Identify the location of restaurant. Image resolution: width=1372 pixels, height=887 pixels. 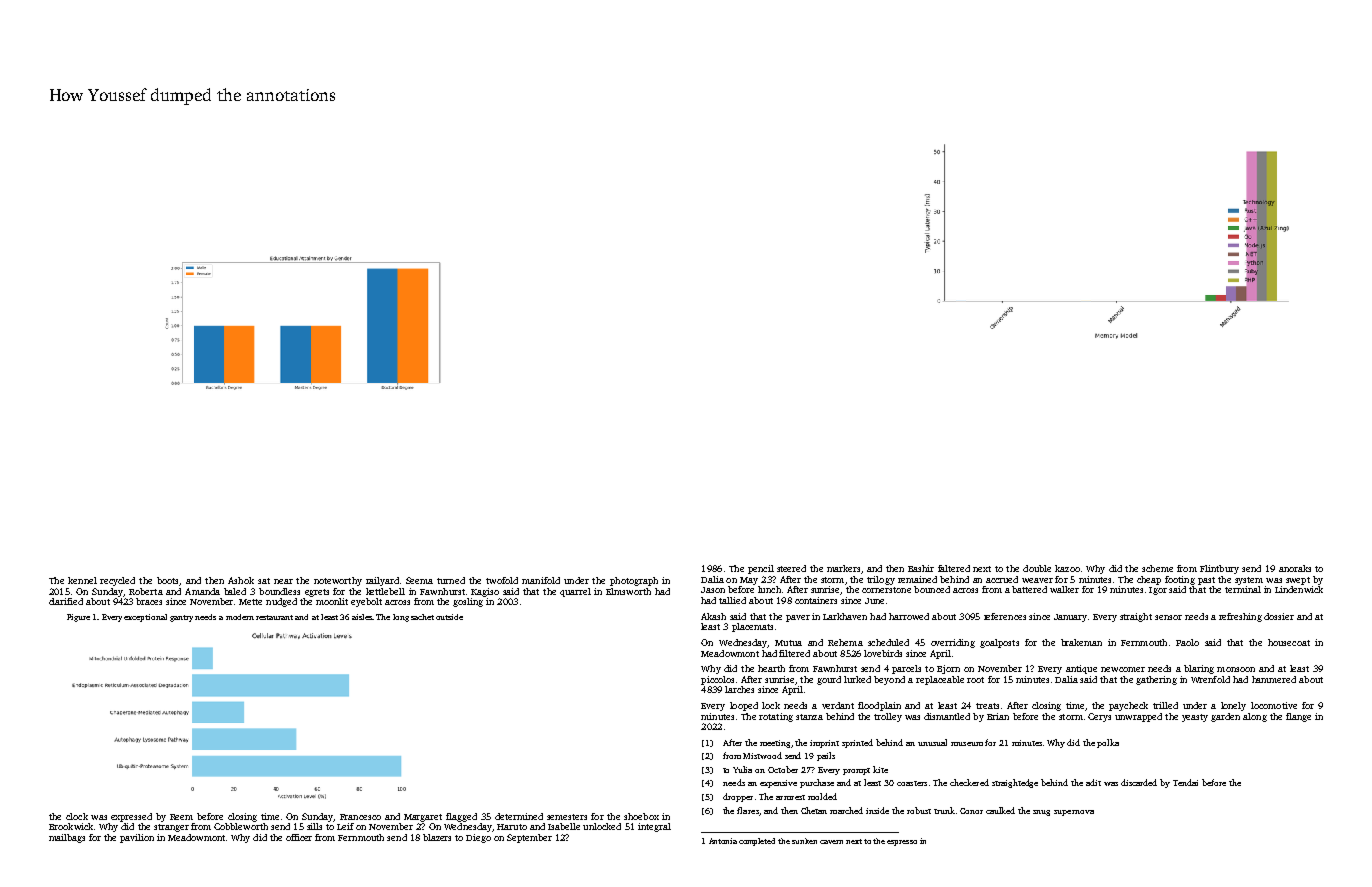
(274, 617).
